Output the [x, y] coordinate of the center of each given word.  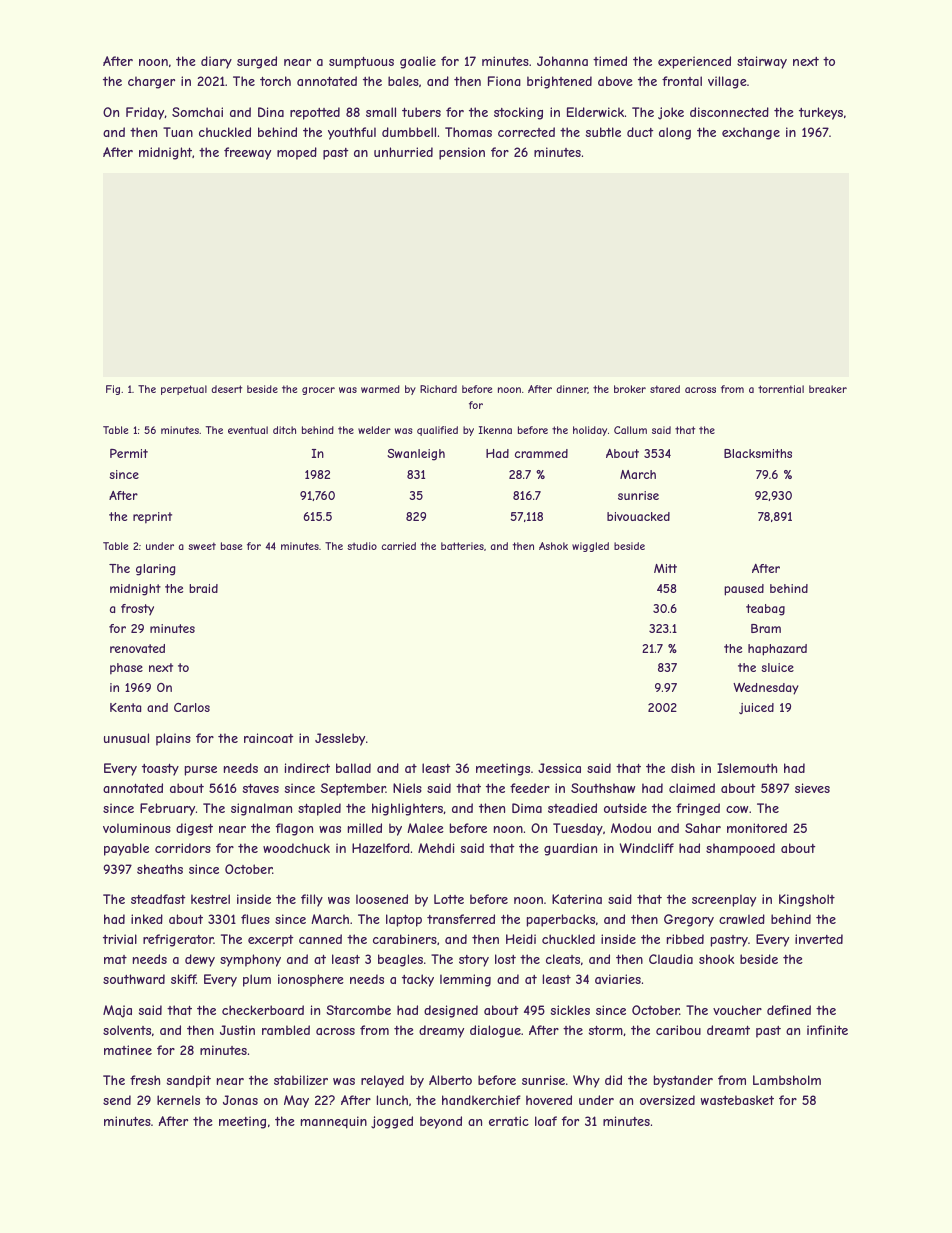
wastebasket [737, 1100]
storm [606, 1030]
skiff [183, 979]
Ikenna [495, 430]
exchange [751, 133]
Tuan [178, 132]
